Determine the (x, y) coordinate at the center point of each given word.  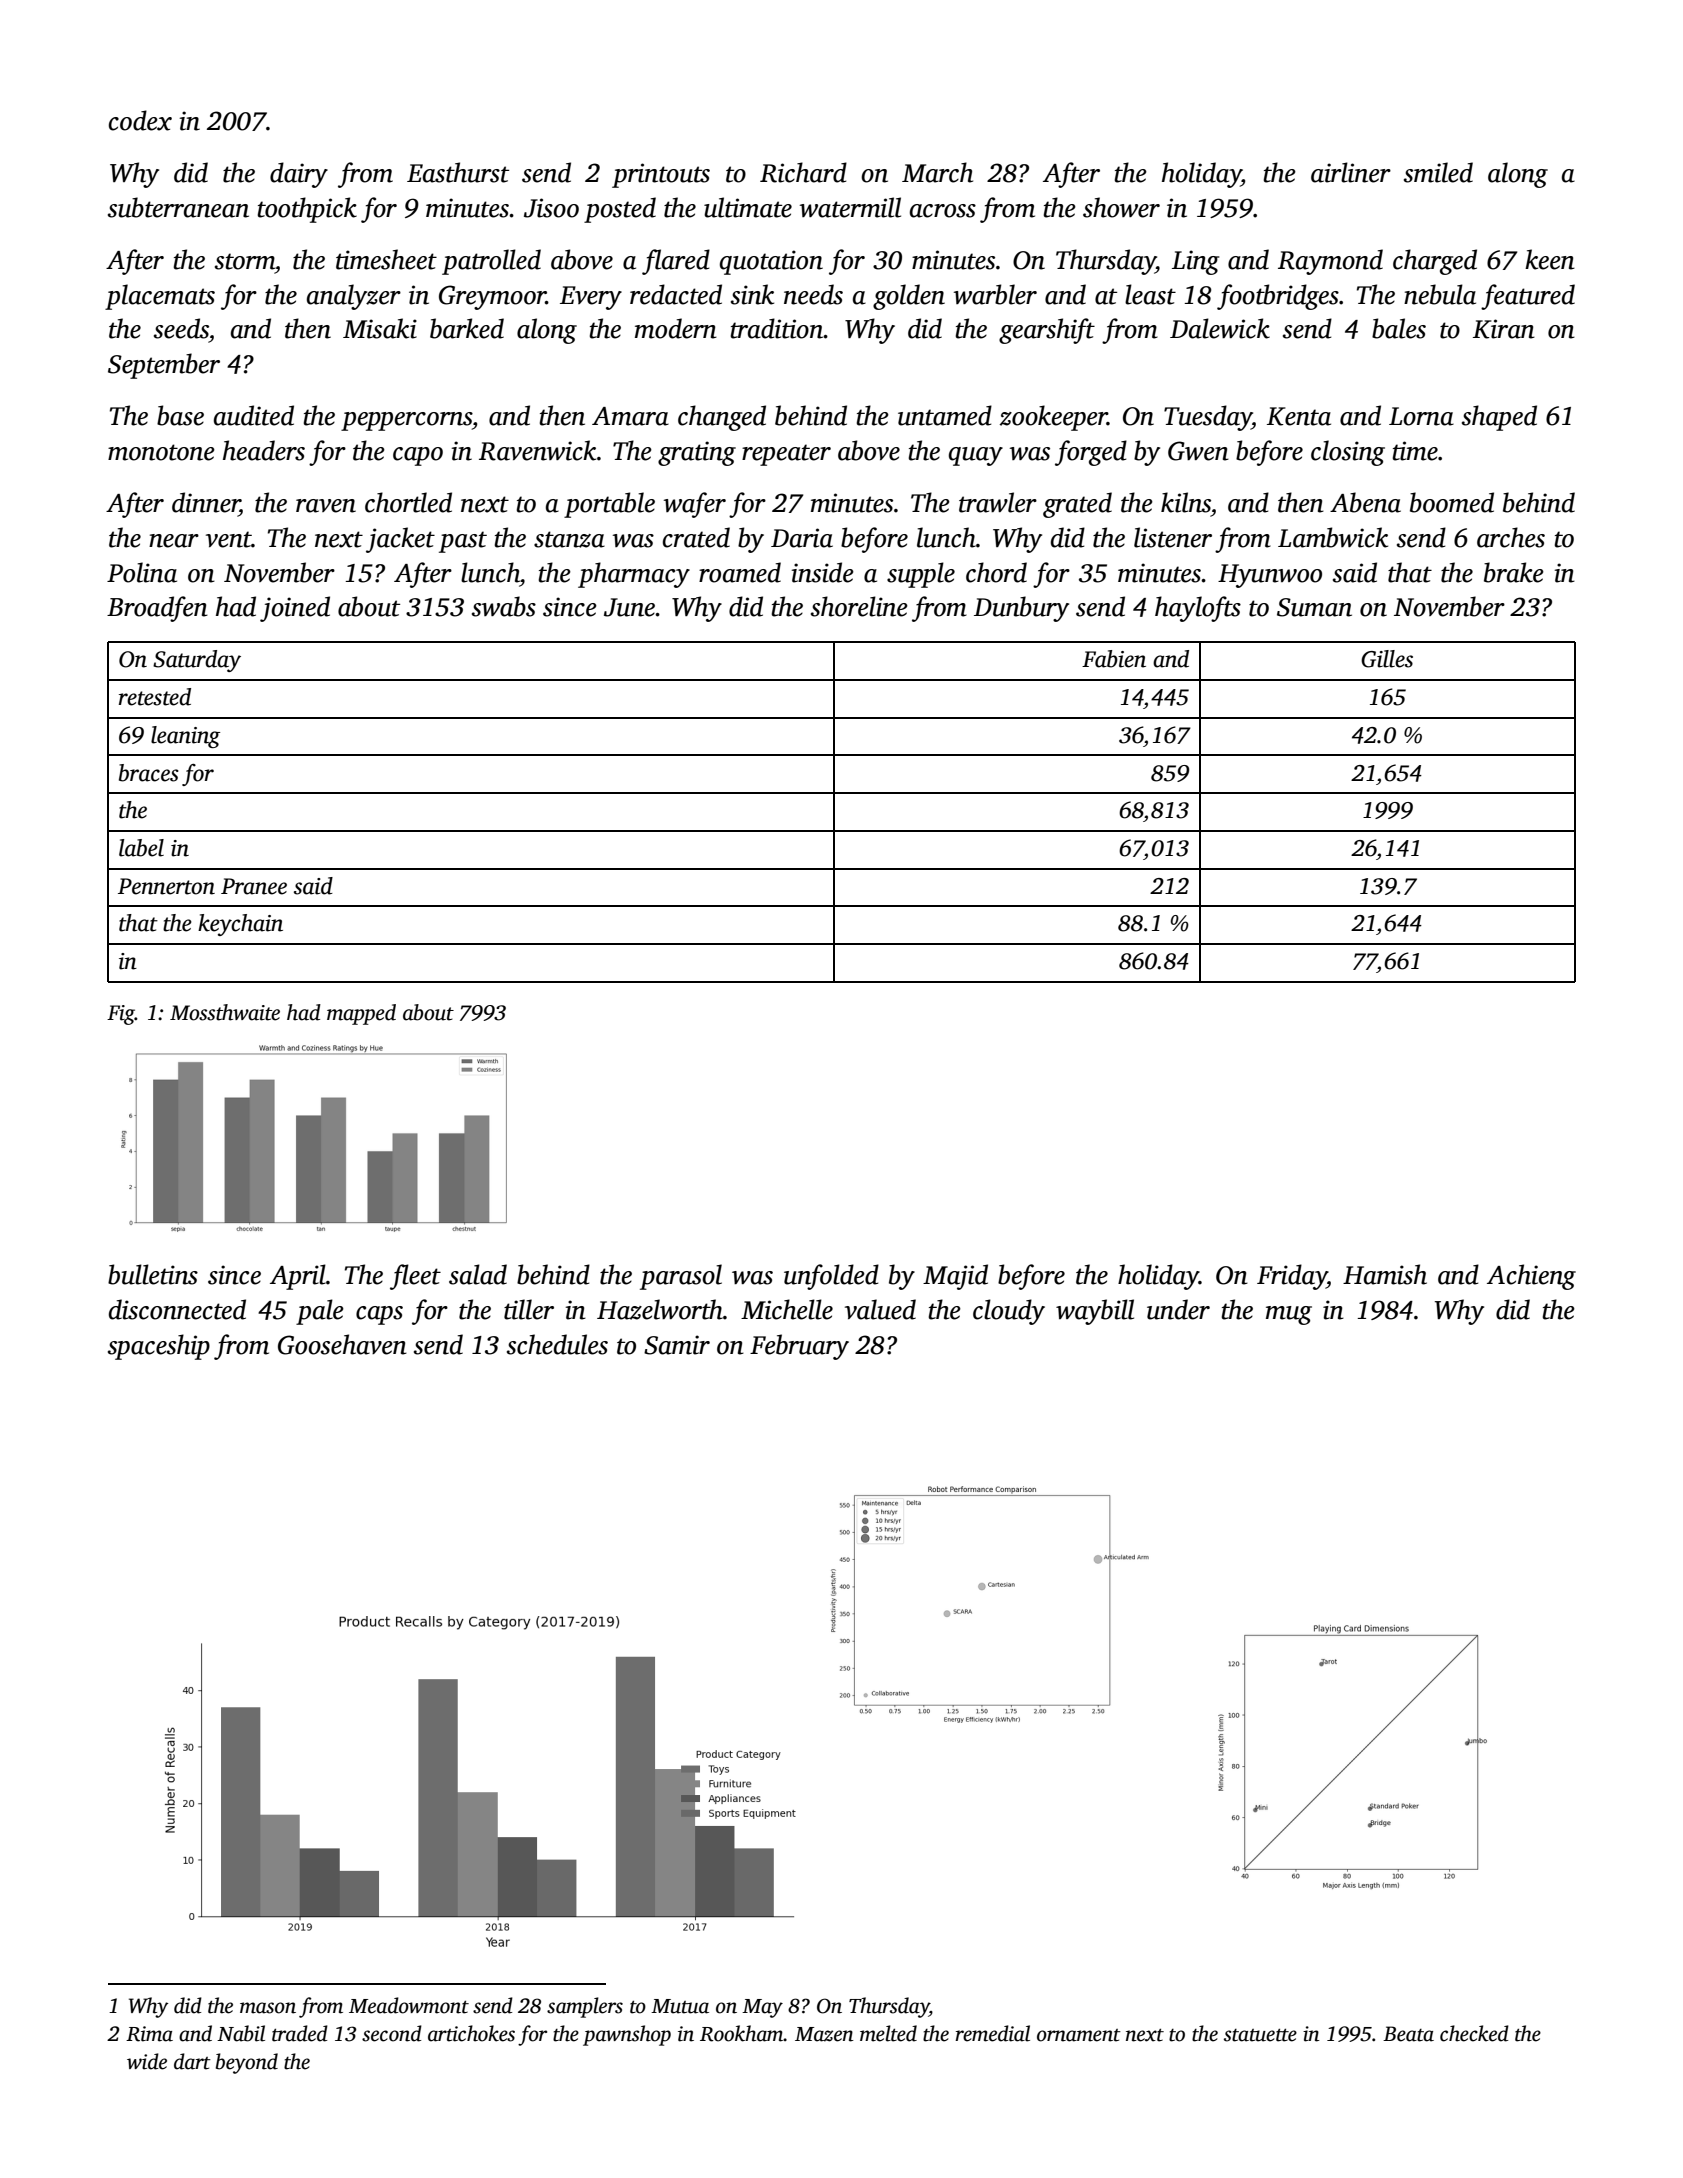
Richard (803, 172)
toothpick (307, 210)
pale (320, 1312)
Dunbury (1021, 609)
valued (880, 1309)
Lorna (1421, 416)
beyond (247, 2063)
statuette (1260, 2035)
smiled (1438, 172)
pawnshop (627, 2035)
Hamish (1385, 1274)
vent (229, 539)
